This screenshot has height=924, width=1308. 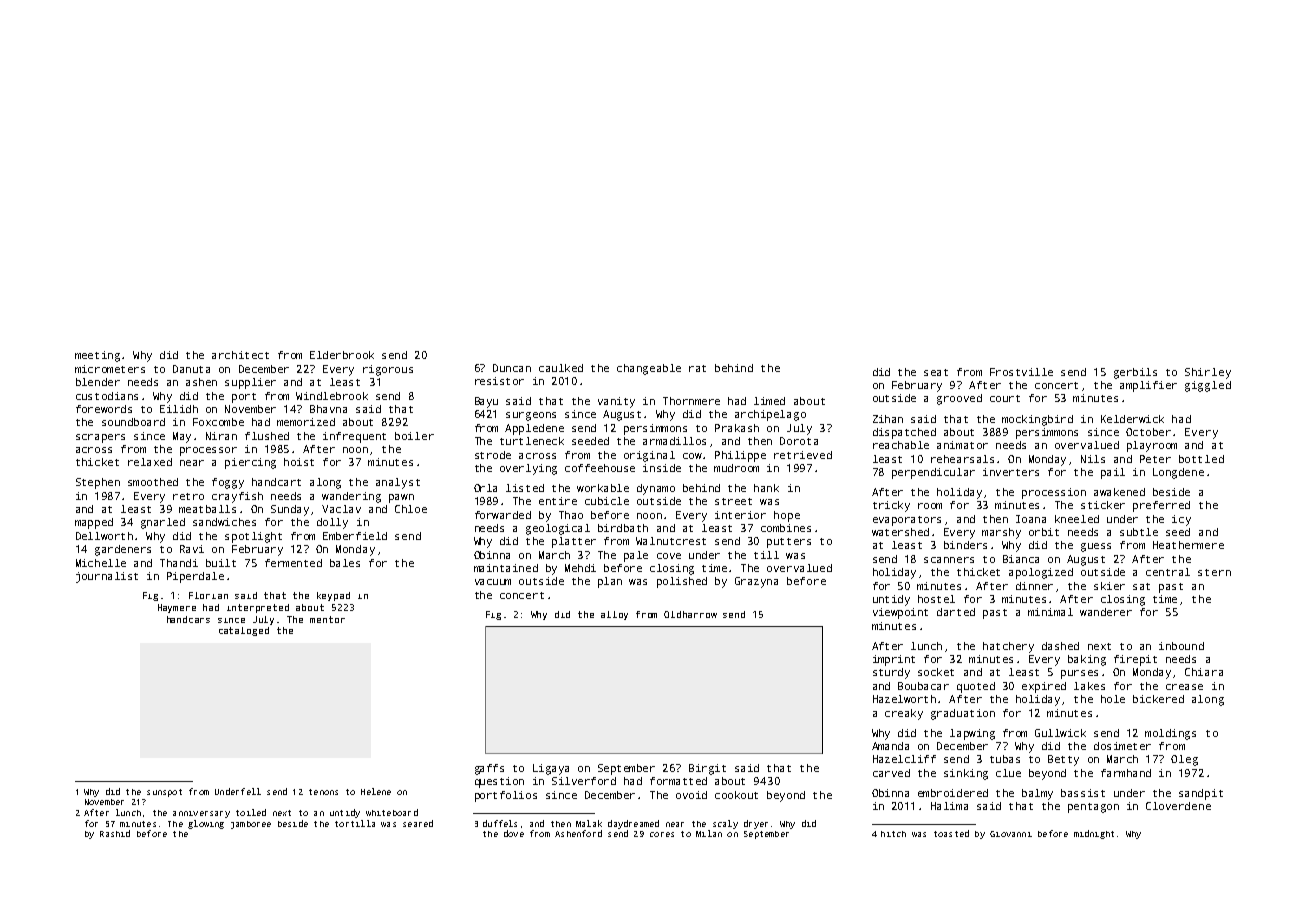 I want to click on tenons, so click(x=323, y=792).
